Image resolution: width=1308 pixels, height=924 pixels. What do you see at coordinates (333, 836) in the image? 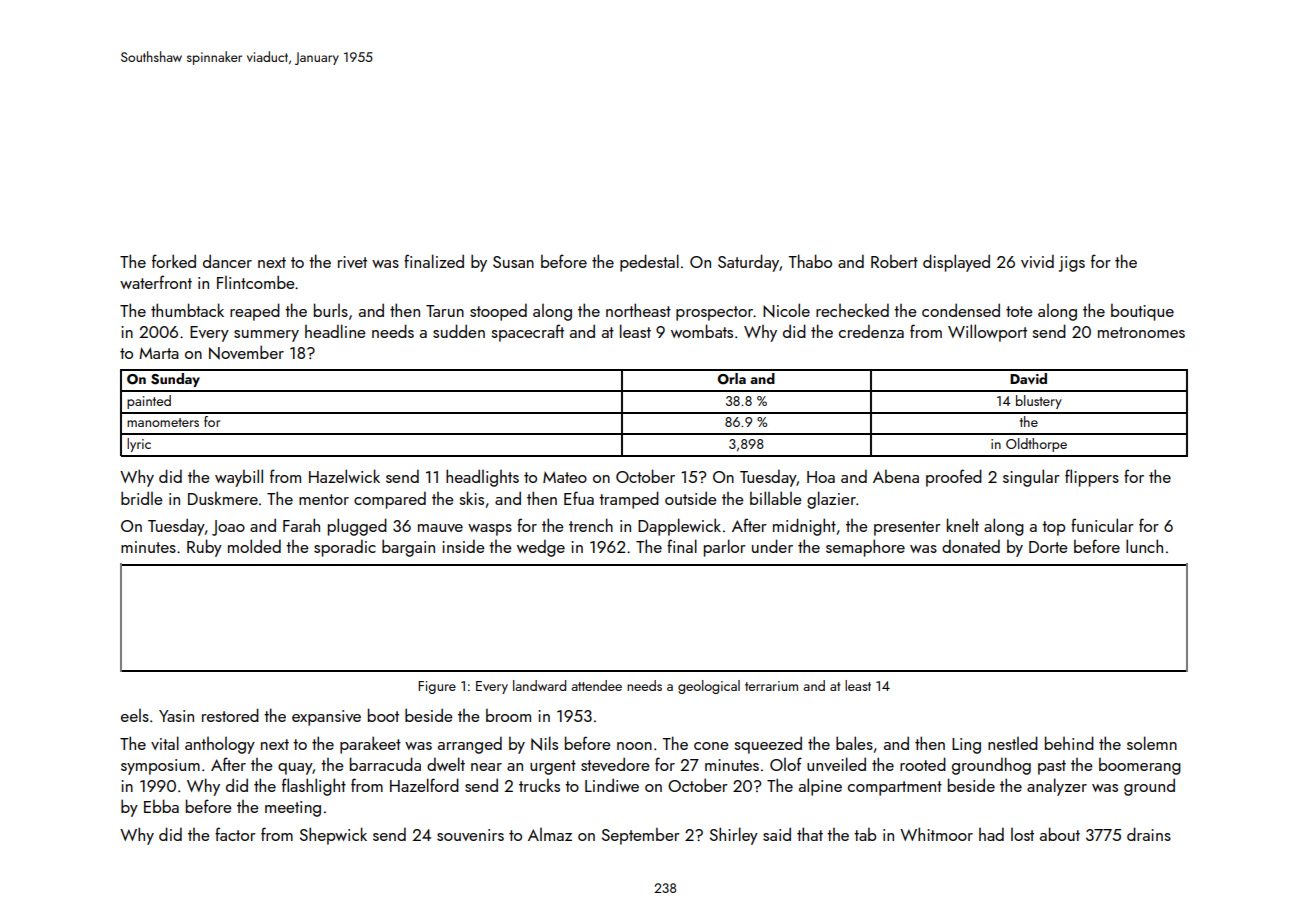
I see `Shepwick` at bounding box center [333, 836].
